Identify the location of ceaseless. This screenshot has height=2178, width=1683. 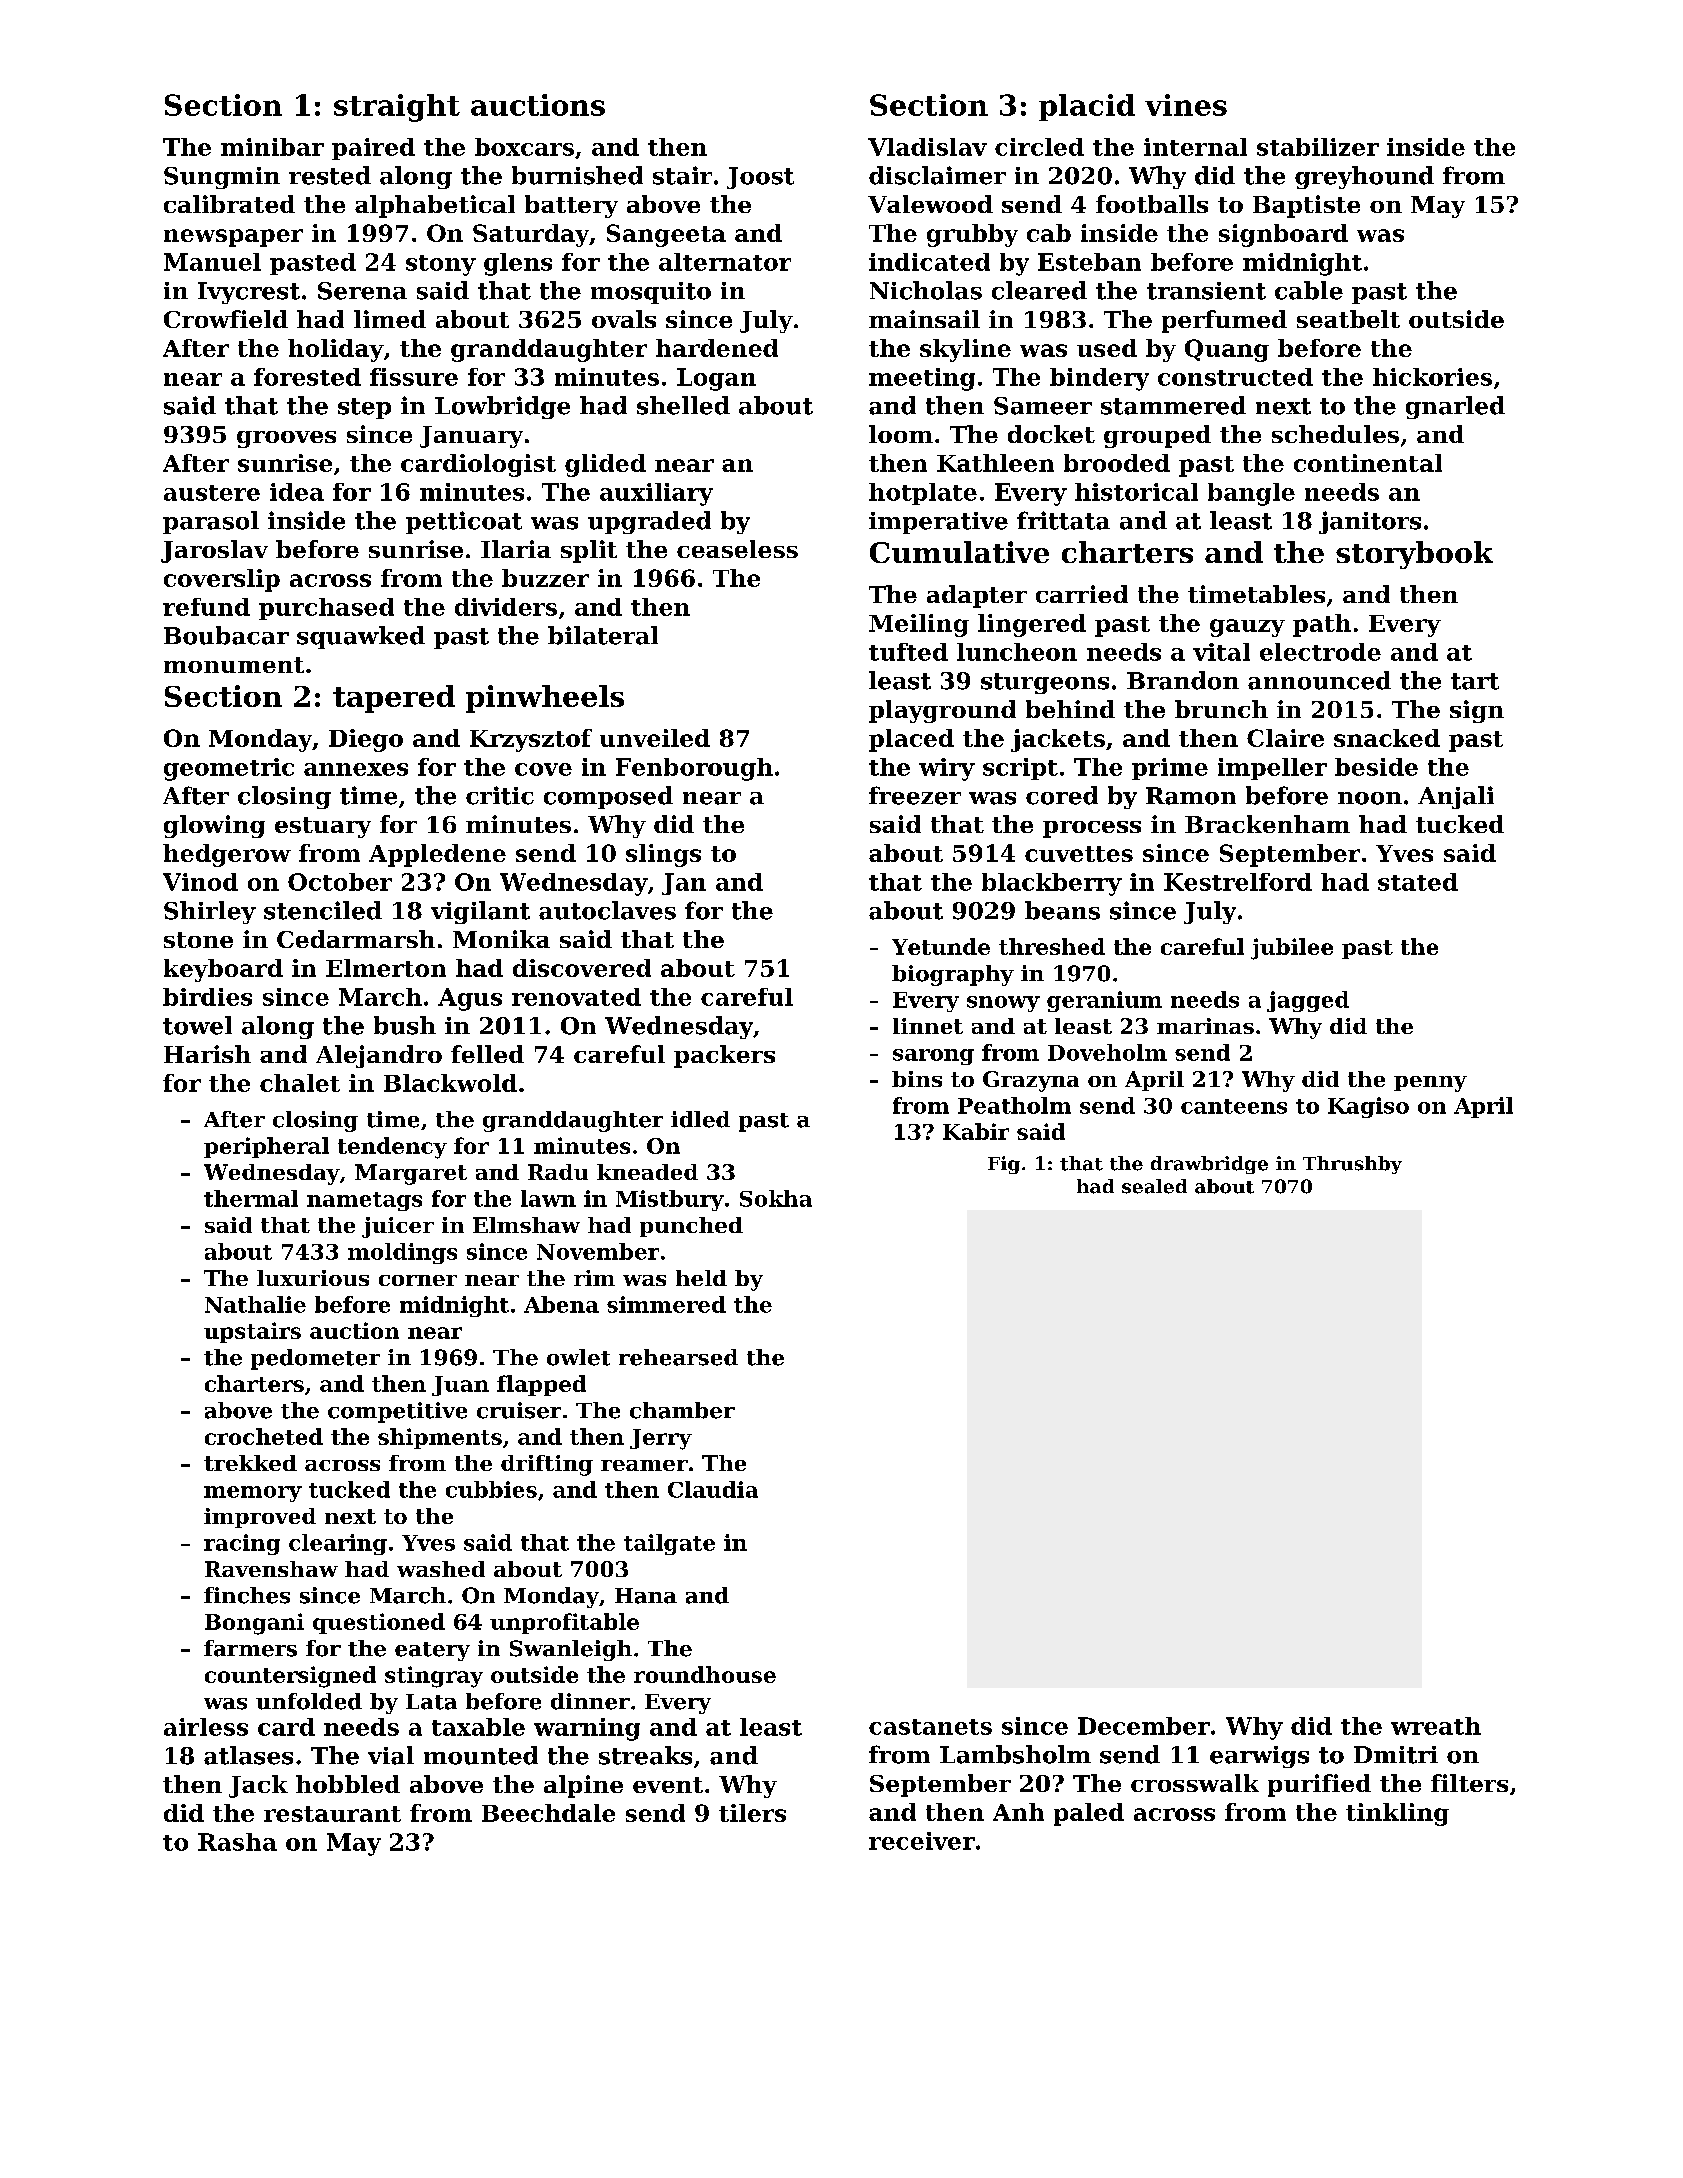
(737, 549).
